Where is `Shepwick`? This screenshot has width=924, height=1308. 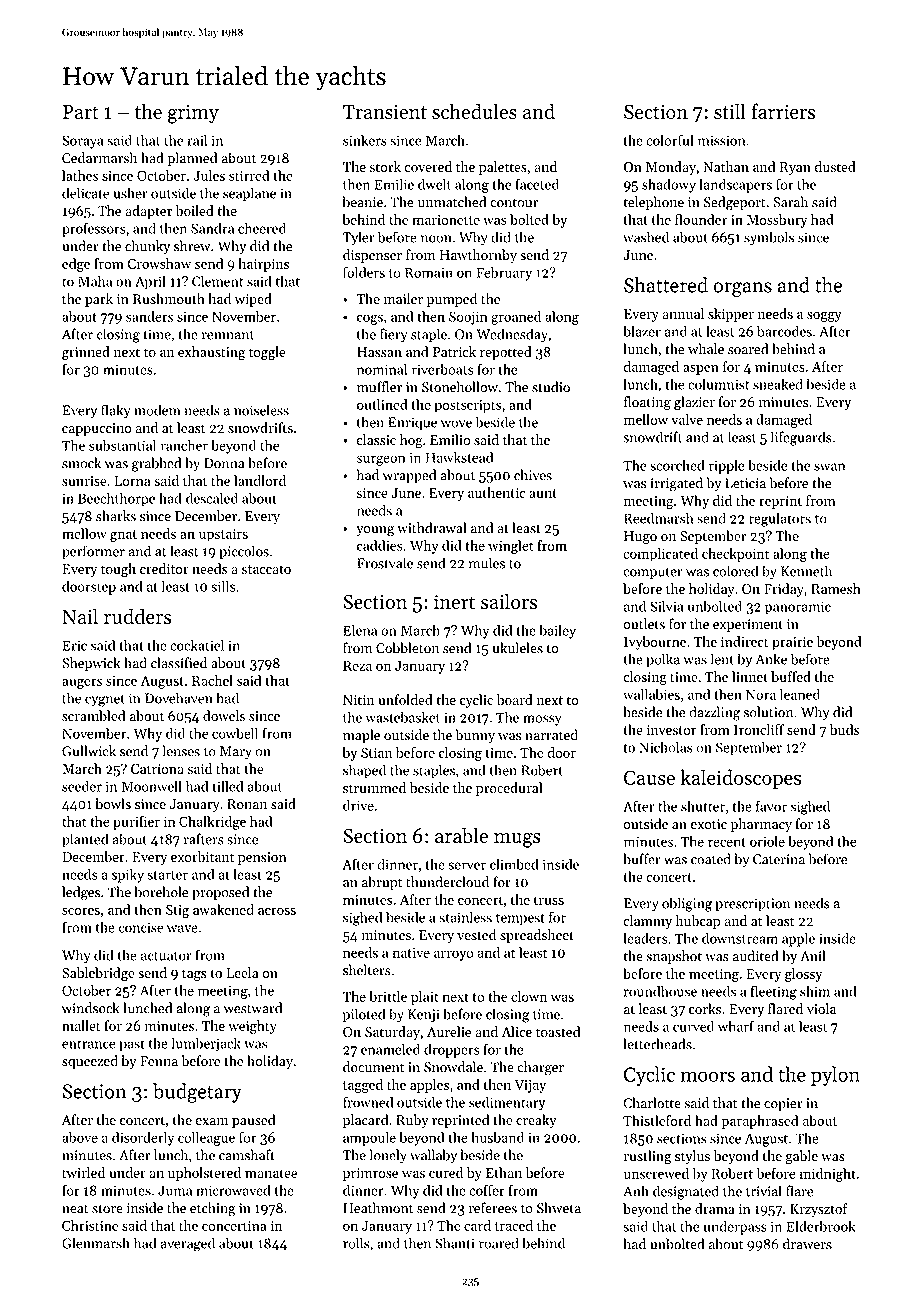
Shepwick is located at coordinates (91, 664).
